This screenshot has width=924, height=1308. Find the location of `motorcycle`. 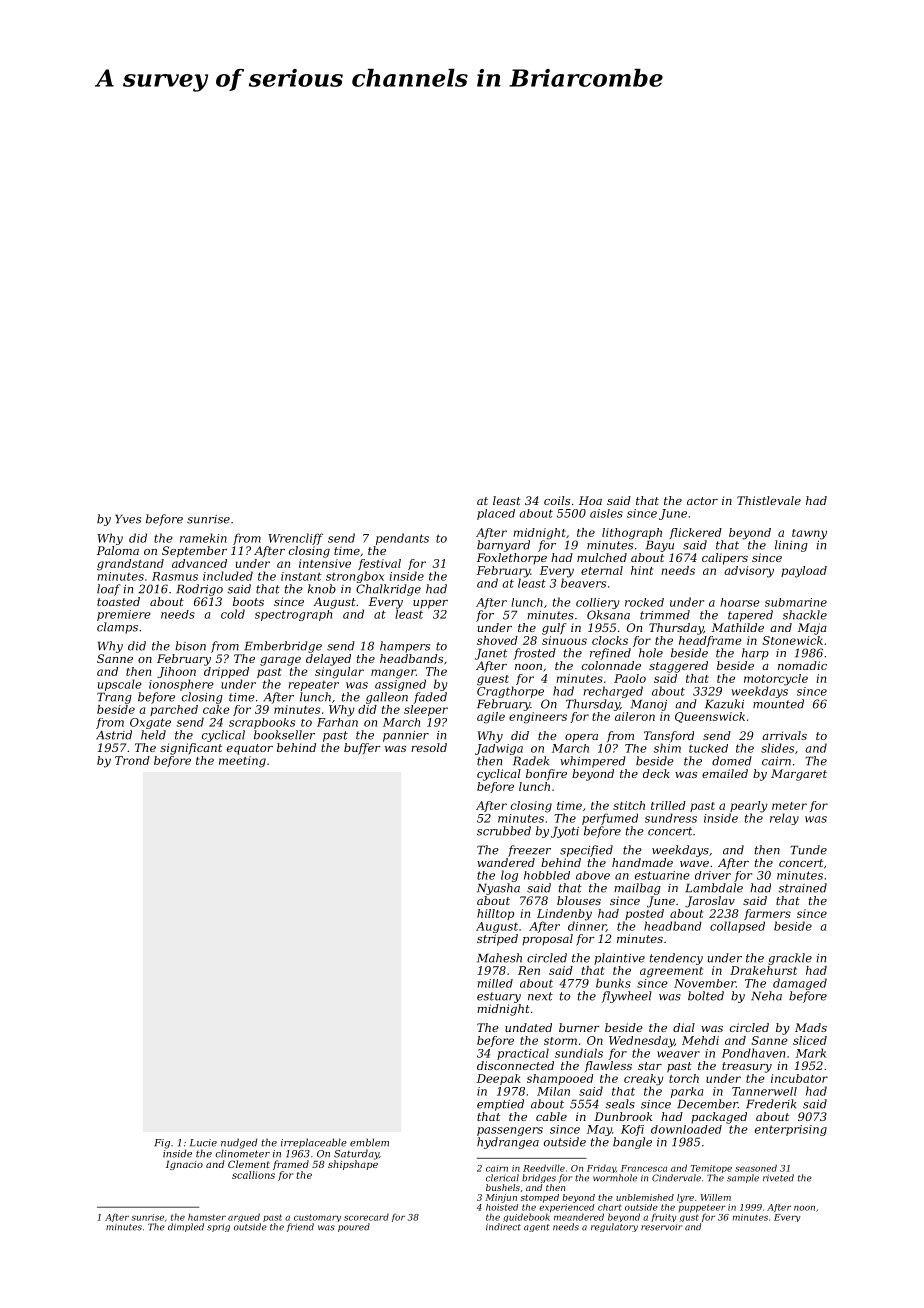

motorcycle is located at coordinates (776, 680).
